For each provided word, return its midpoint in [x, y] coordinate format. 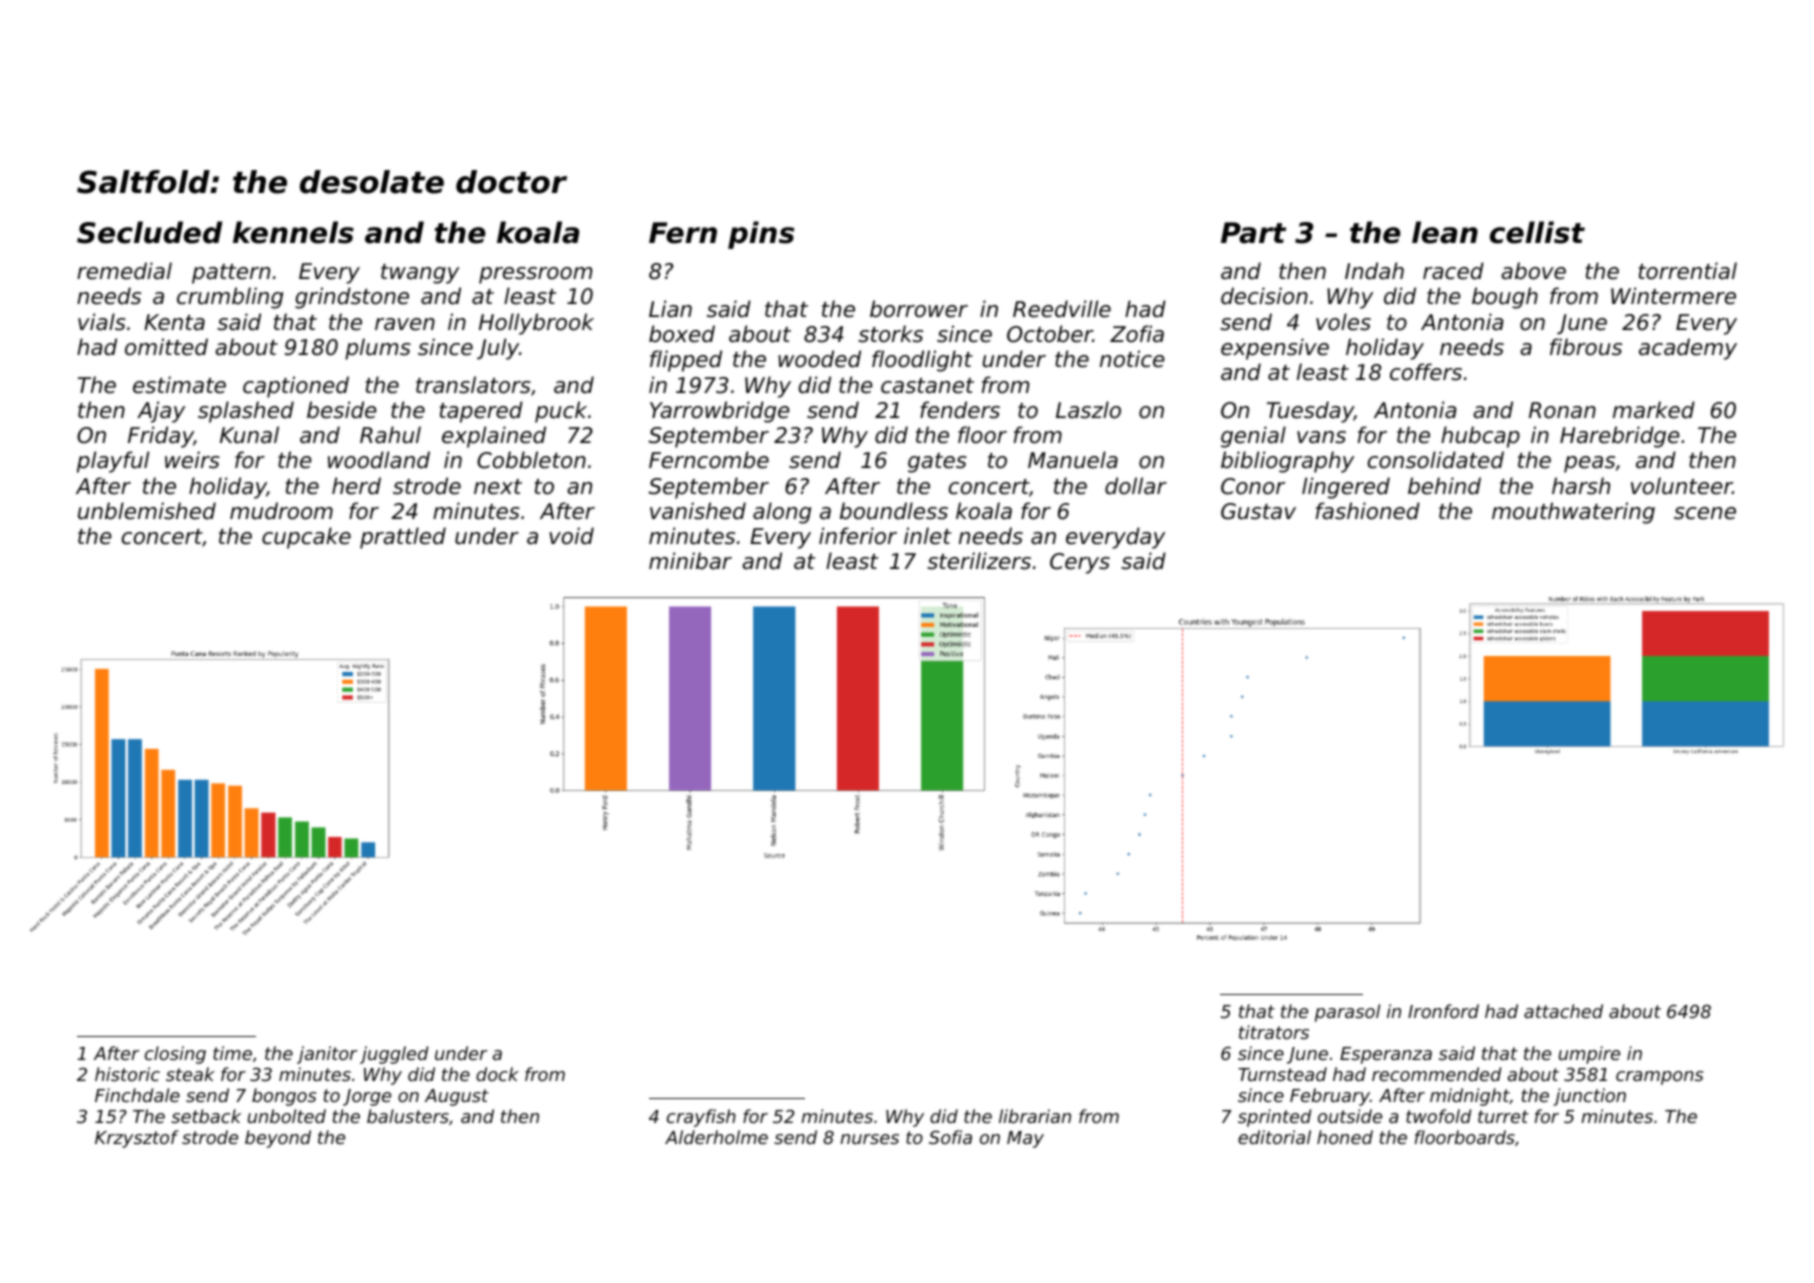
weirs [192, 460]
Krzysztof [137, 1139]
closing [175, 1055]
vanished [698, 511]
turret [1503, 1116]
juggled [394, 1055]
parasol [1347, 1013]
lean [1445, 232]
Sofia [950, 1137]
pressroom [535, 275]
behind [1444, 486]
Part [1253, 233]
